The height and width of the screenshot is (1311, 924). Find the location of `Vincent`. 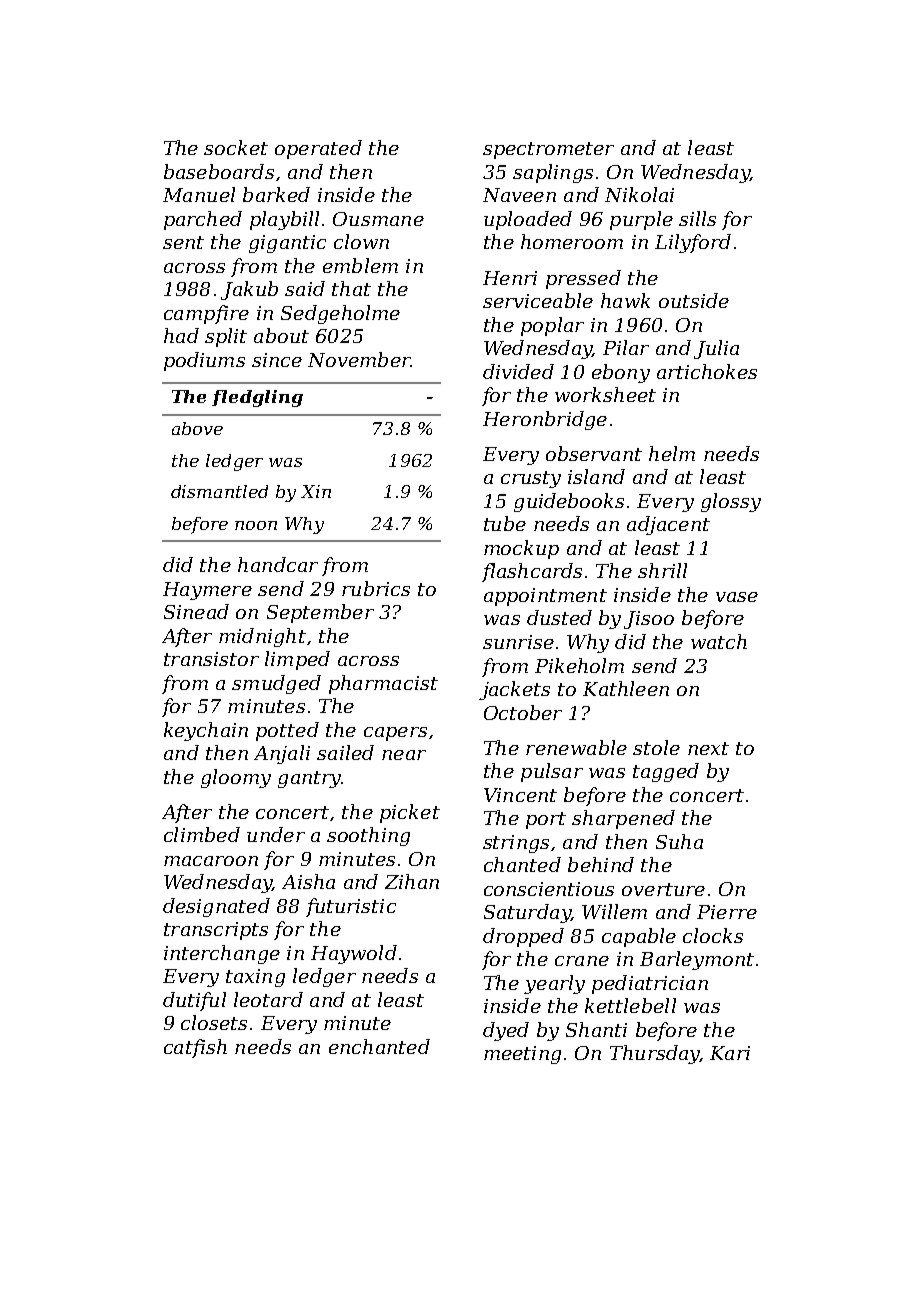

Vincent is located at coordinates (520, 795).
